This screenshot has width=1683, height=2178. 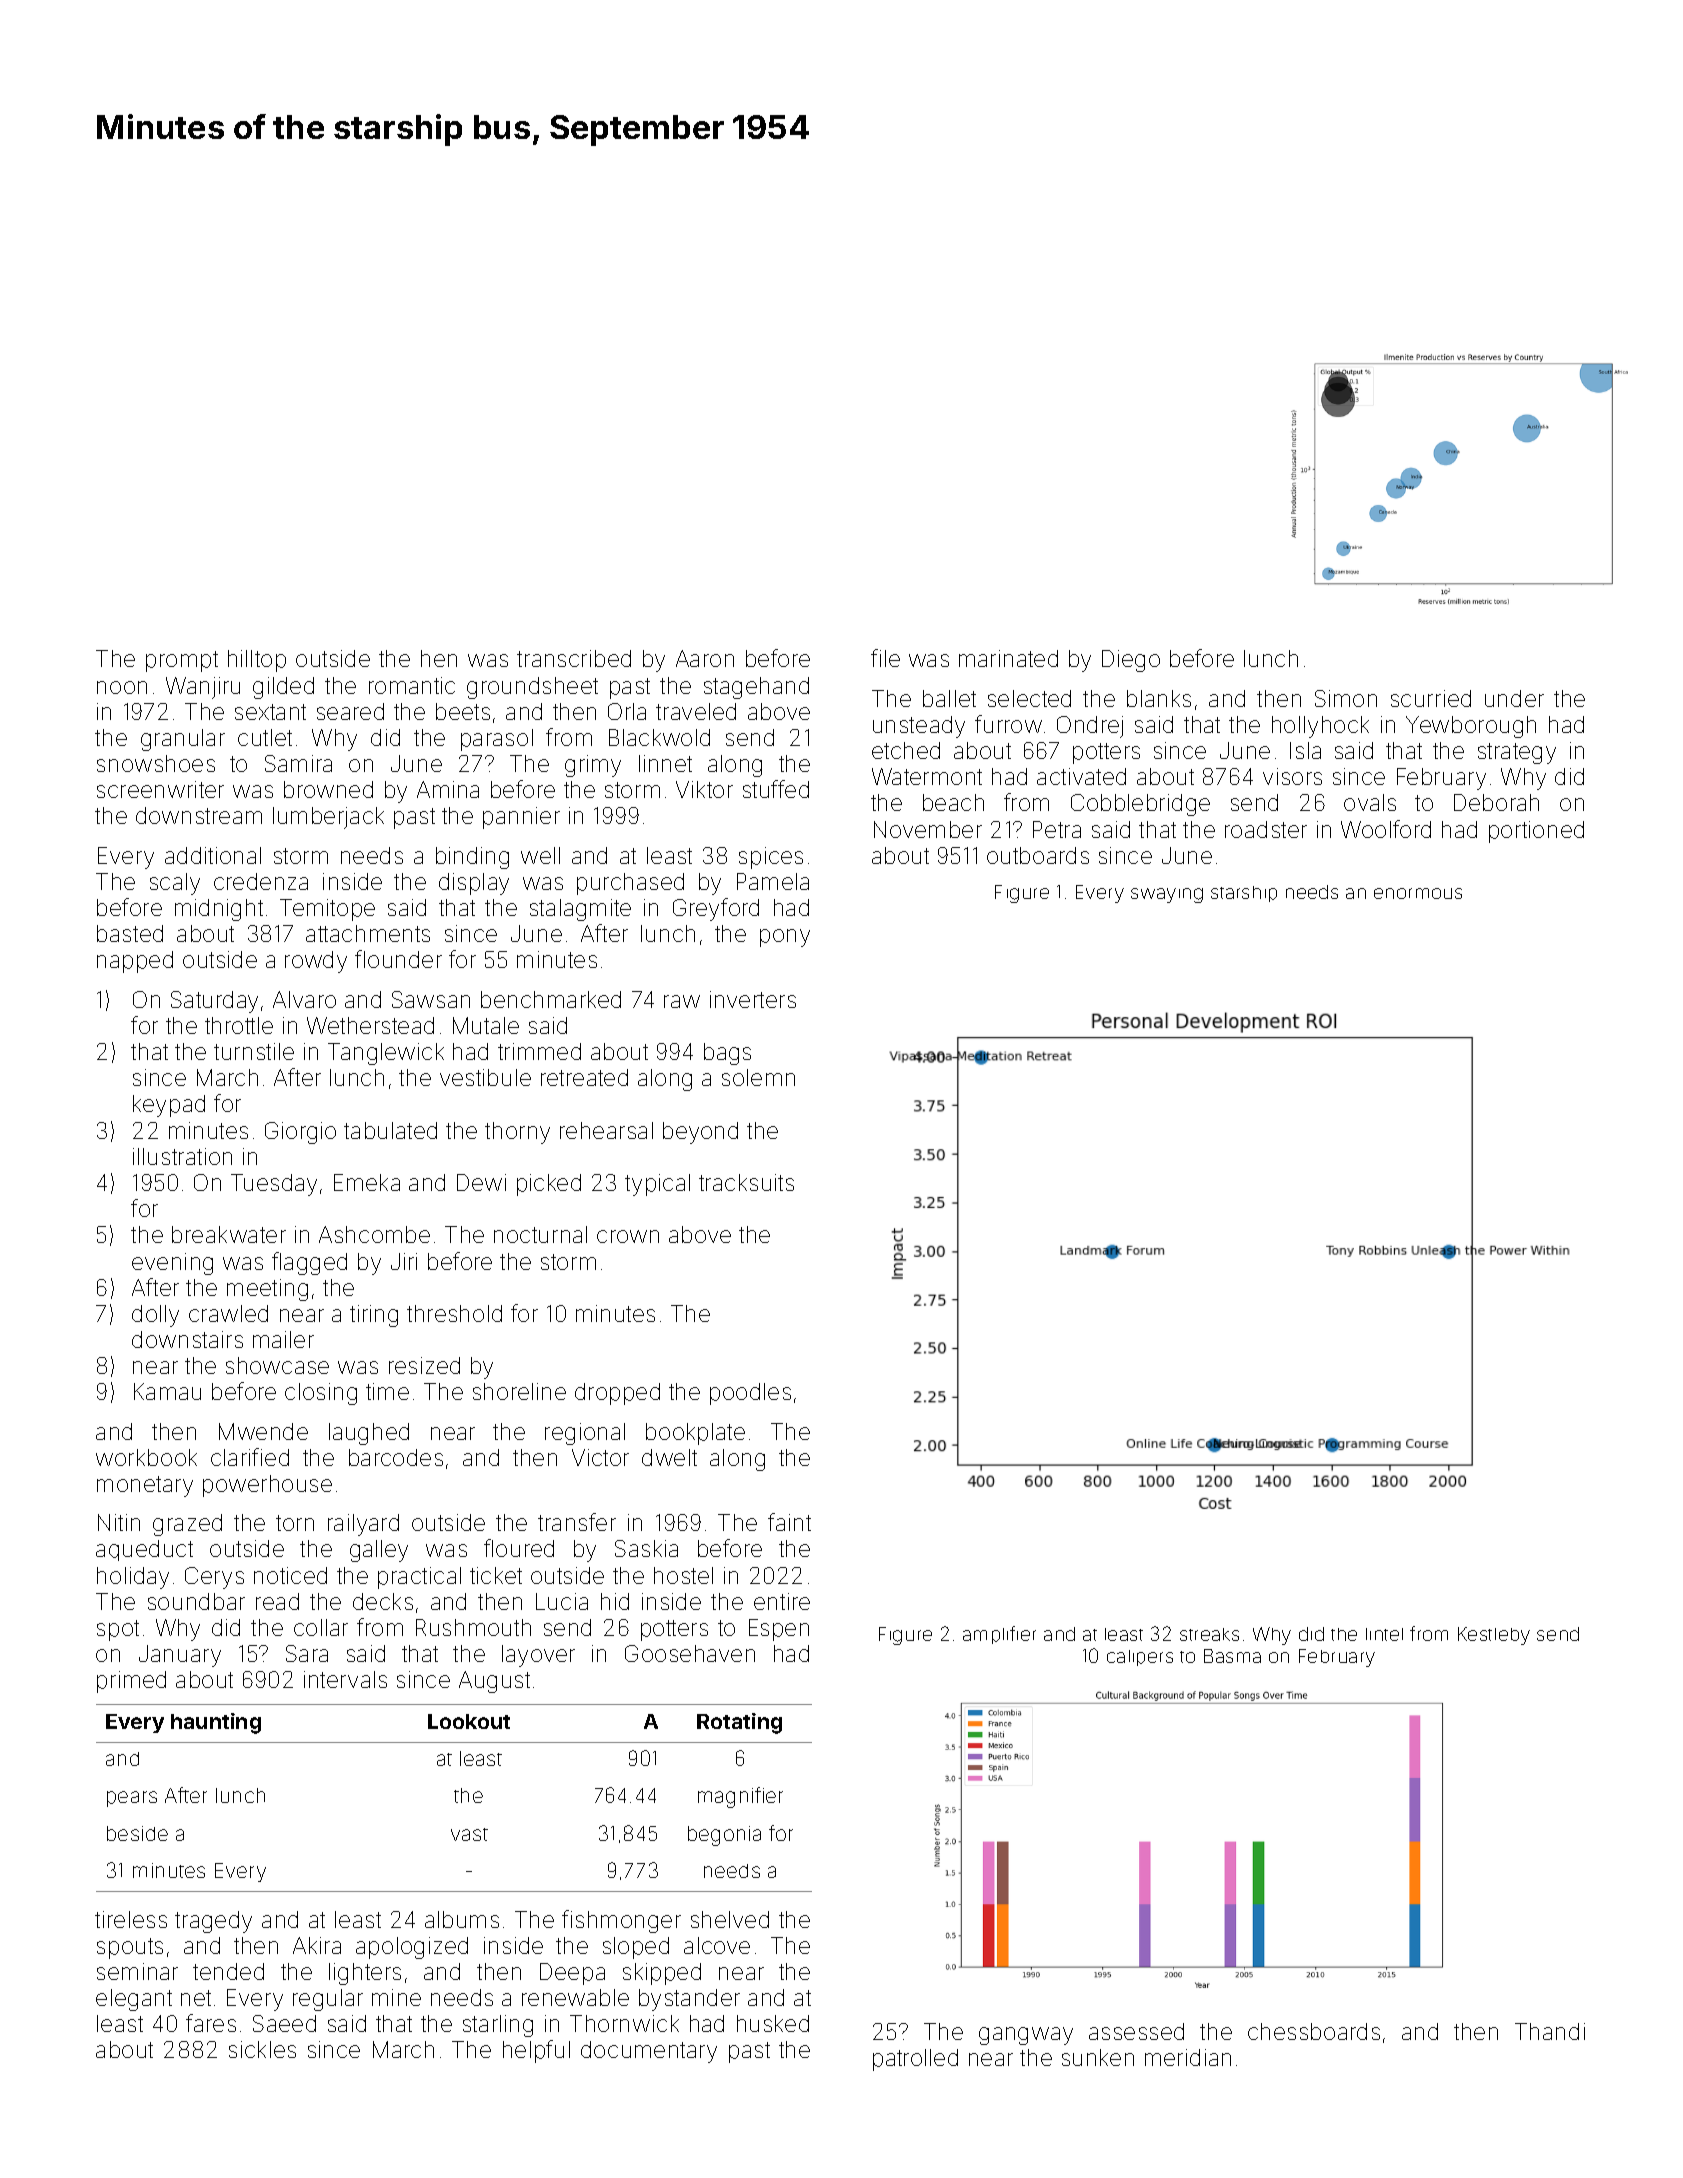 What do you see at coordinates (746, 1182) in the screenshot?
I see `tracksuits` at bounding box center [746, 1182].
